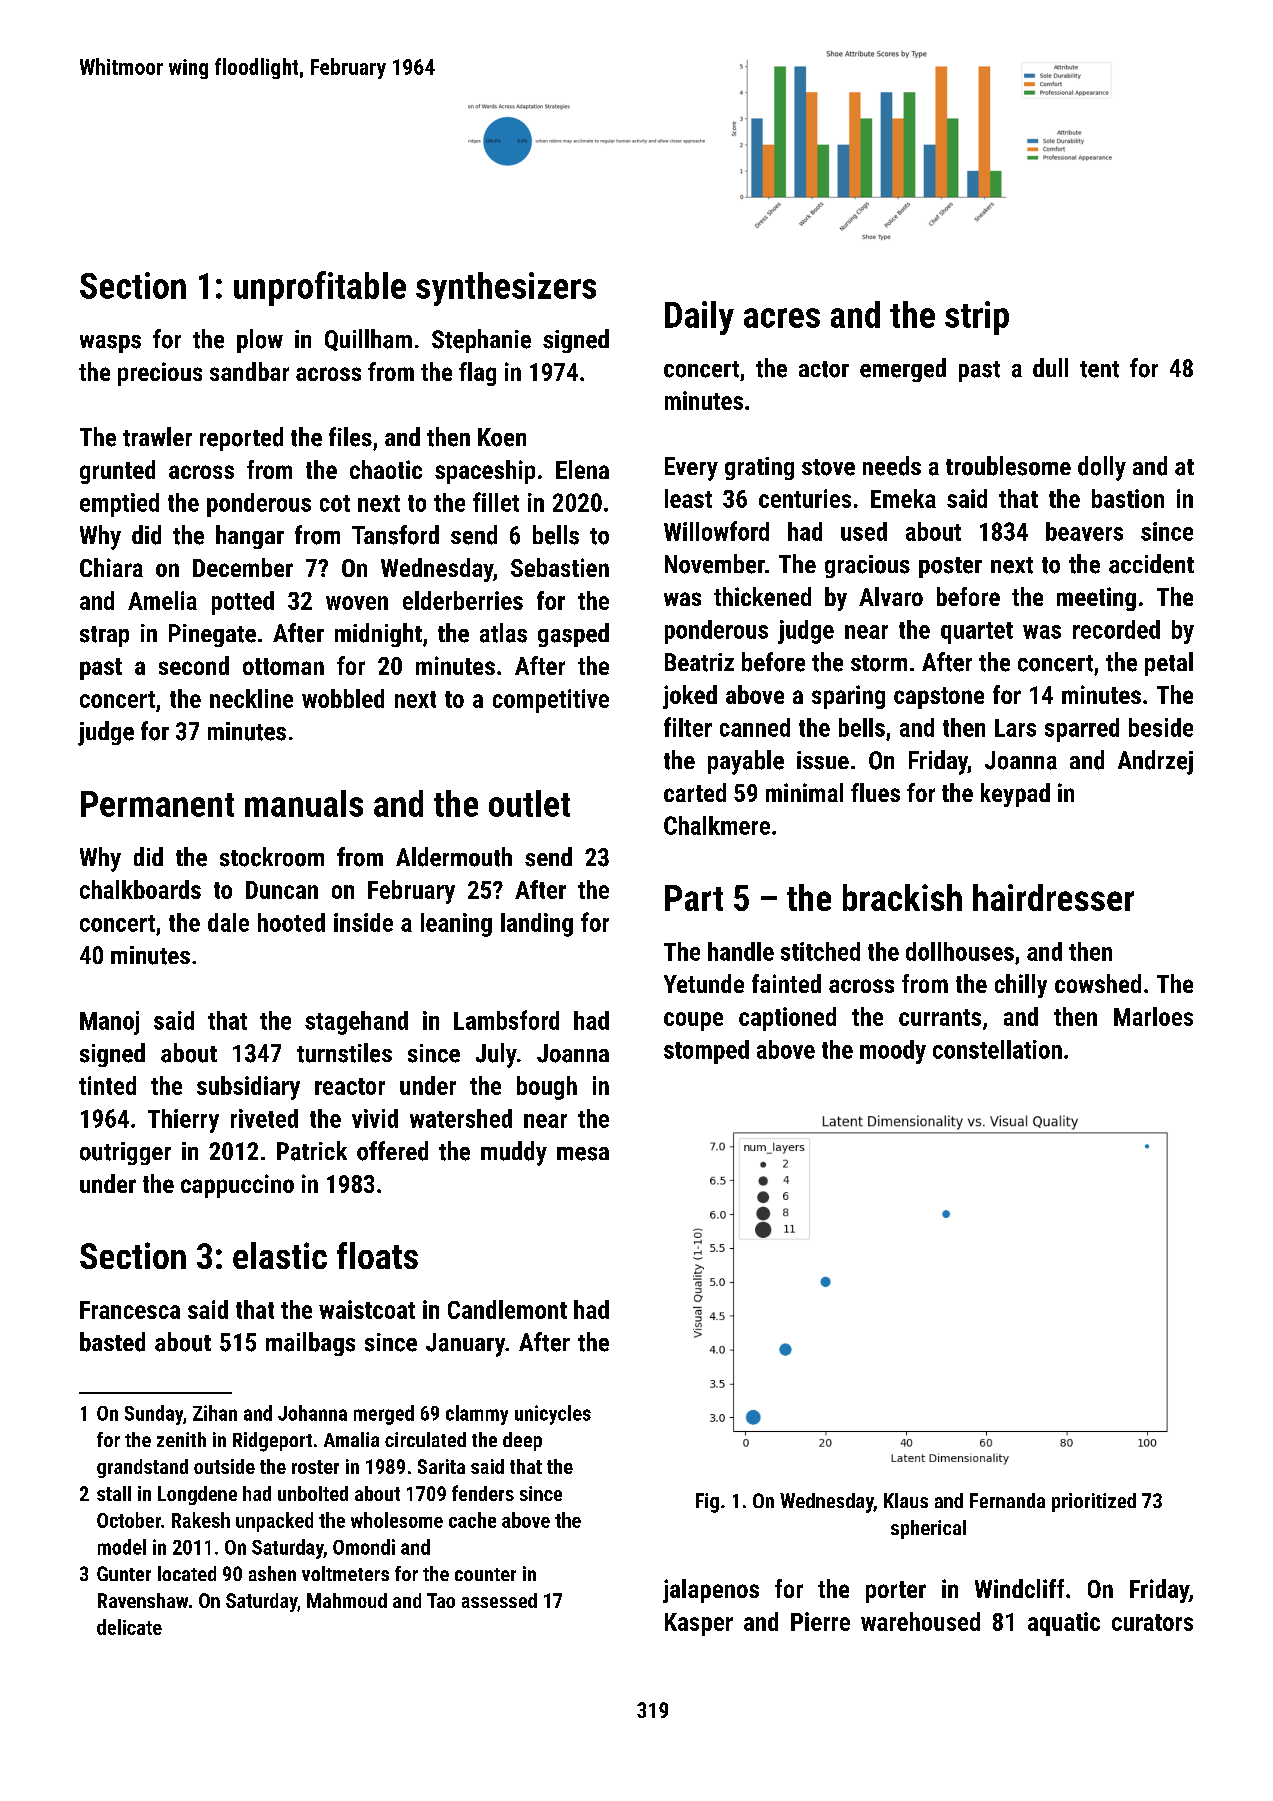 The image size is (1273, 1801). What do you see at coordinates (110, 344) in the page?
I see `wasps` at bounding box center [110, 344].
